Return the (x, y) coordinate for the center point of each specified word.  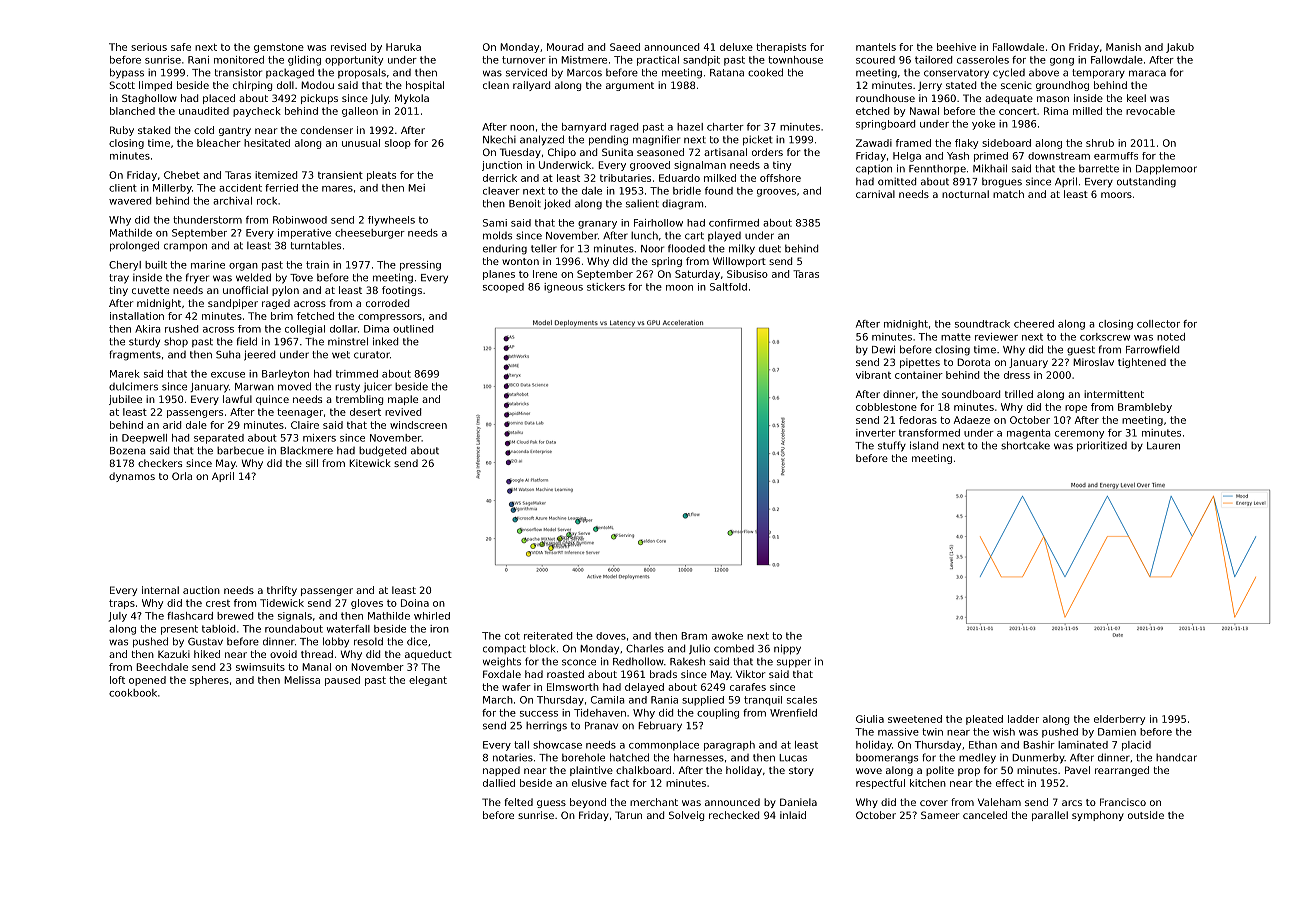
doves (611, 636)
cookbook (133, 693)
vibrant (873, 375)
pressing (420, 266)
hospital (425, 86)
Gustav (205, 642)
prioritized (1102, 446)
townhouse (795, 60)
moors (1116, 195)
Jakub (1180, 48)
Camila (608, 700)
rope (1076, 409)
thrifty (282, 591)
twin (932, 732)
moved (294, 386)
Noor (652, 249)
